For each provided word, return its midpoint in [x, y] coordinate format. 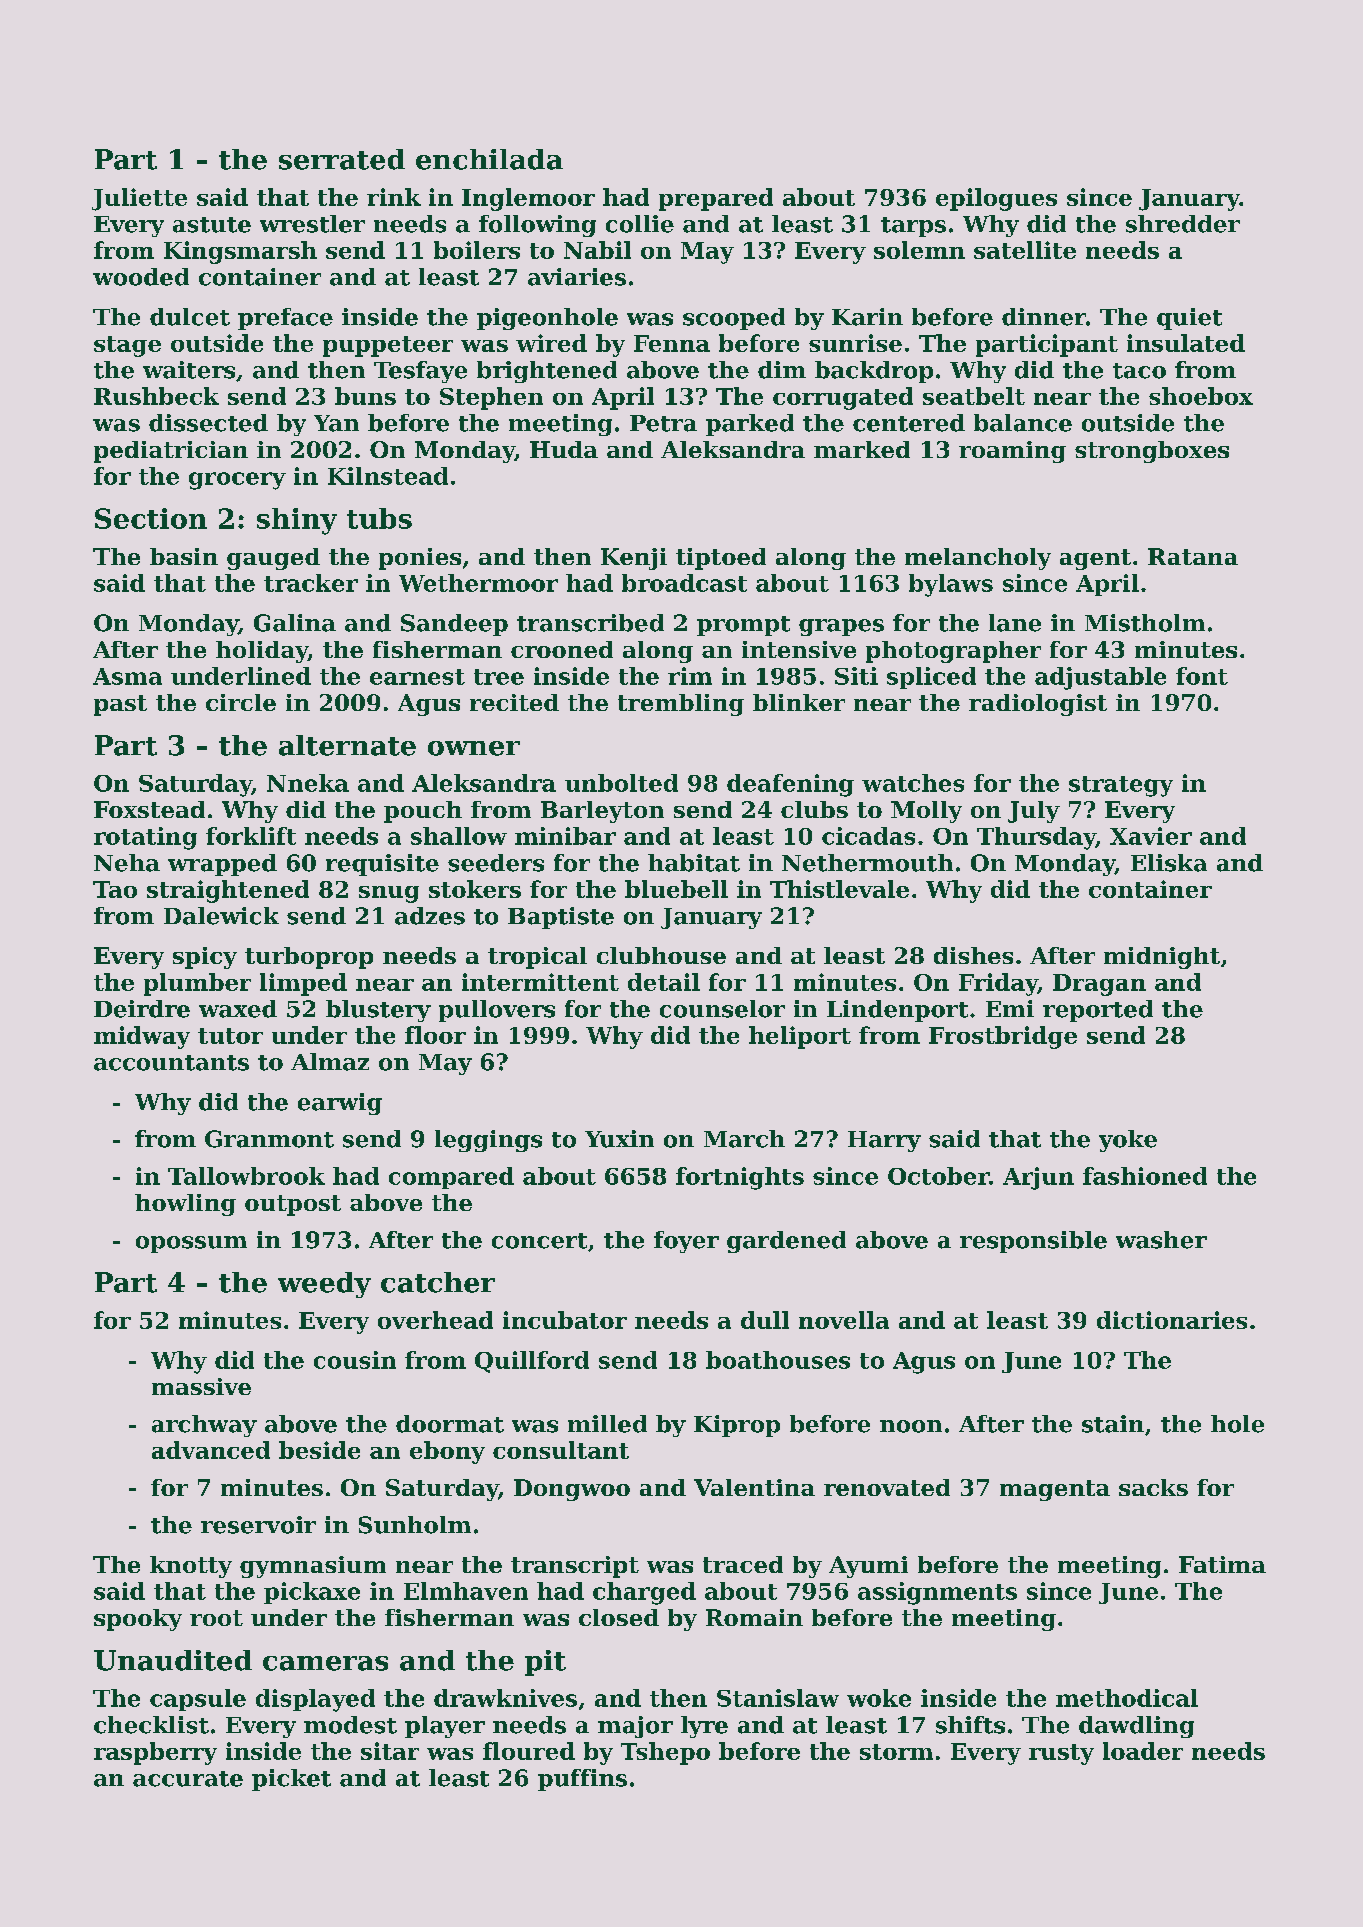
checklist [151, 1725]
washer [1161, 1240]
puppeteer [388, 346]
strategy [1121, 786]
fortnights [740, 1178]
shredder [1183, 224]
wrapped [222, 865]
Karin [867, 317]
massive [201, 1386]
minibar [565, 836]
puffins [582, 1780]
